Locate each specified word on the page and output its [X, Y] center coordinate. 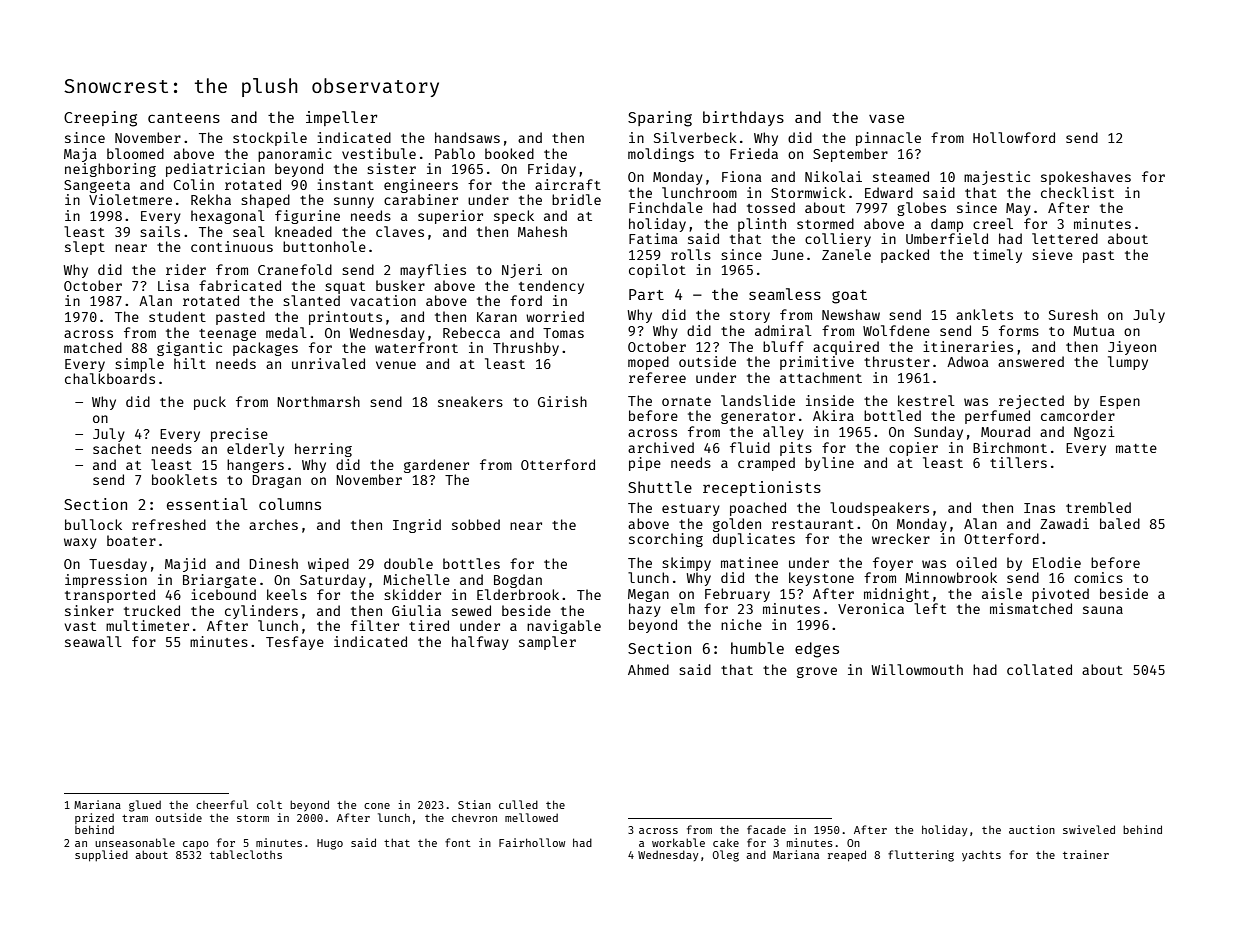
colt [269, 804]
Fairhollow [532, 842]
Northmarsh [318, 401]
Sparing [660, 119]
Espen [1120, 402]
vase [886, 118]
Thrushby [526, 349]
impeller [341, 118]
